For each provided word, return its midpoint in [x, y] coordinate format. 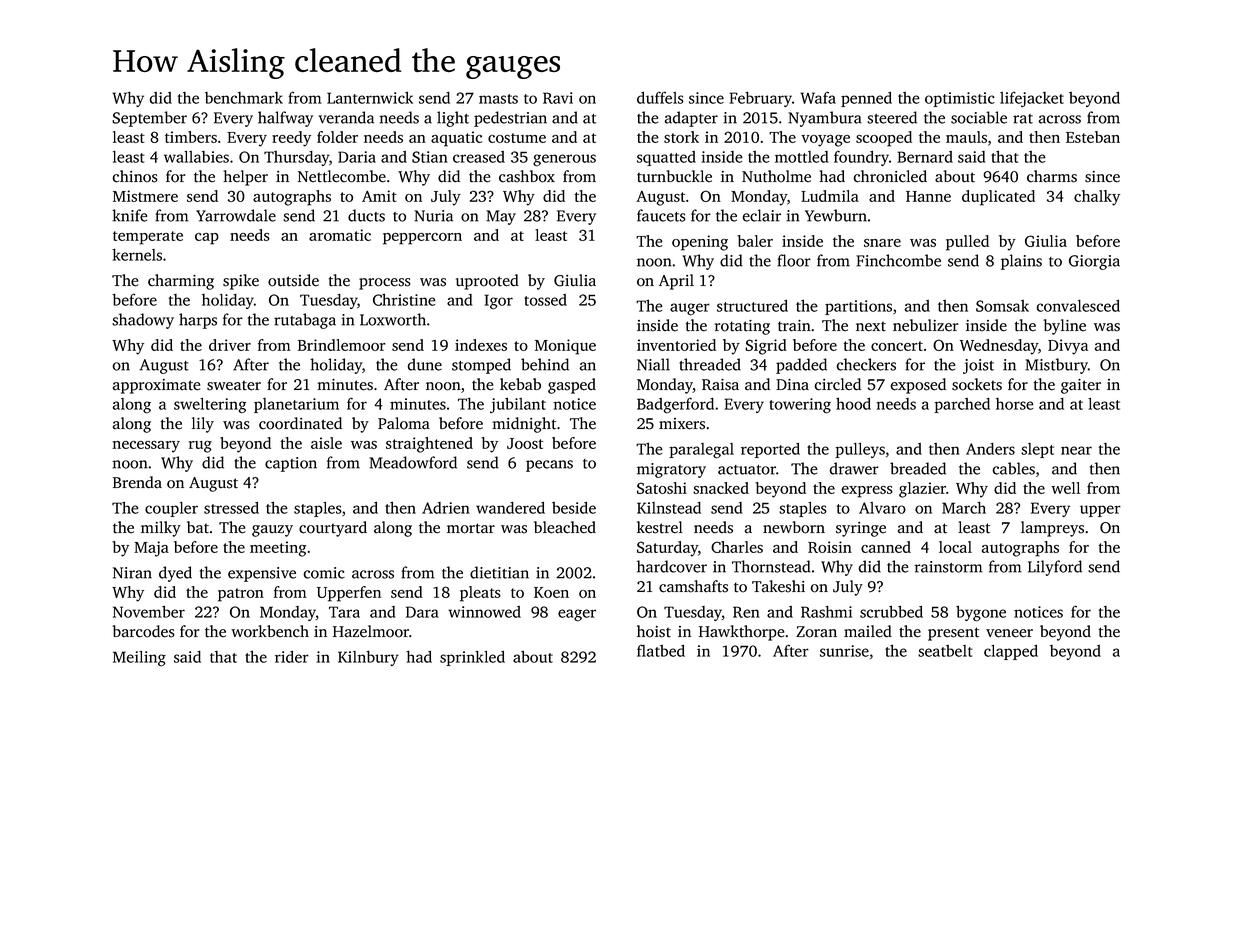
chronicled [890, 176]
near [1076, 450]
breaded [918, 468]
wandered [510, 508]
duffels [660, 97]
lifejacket [1032, 99]
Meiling [139, 659]
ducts [366, 215]
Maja [151, 549]
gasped [572, 386]
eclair [761, 215]
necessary [146, 447]
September [149, 119]
